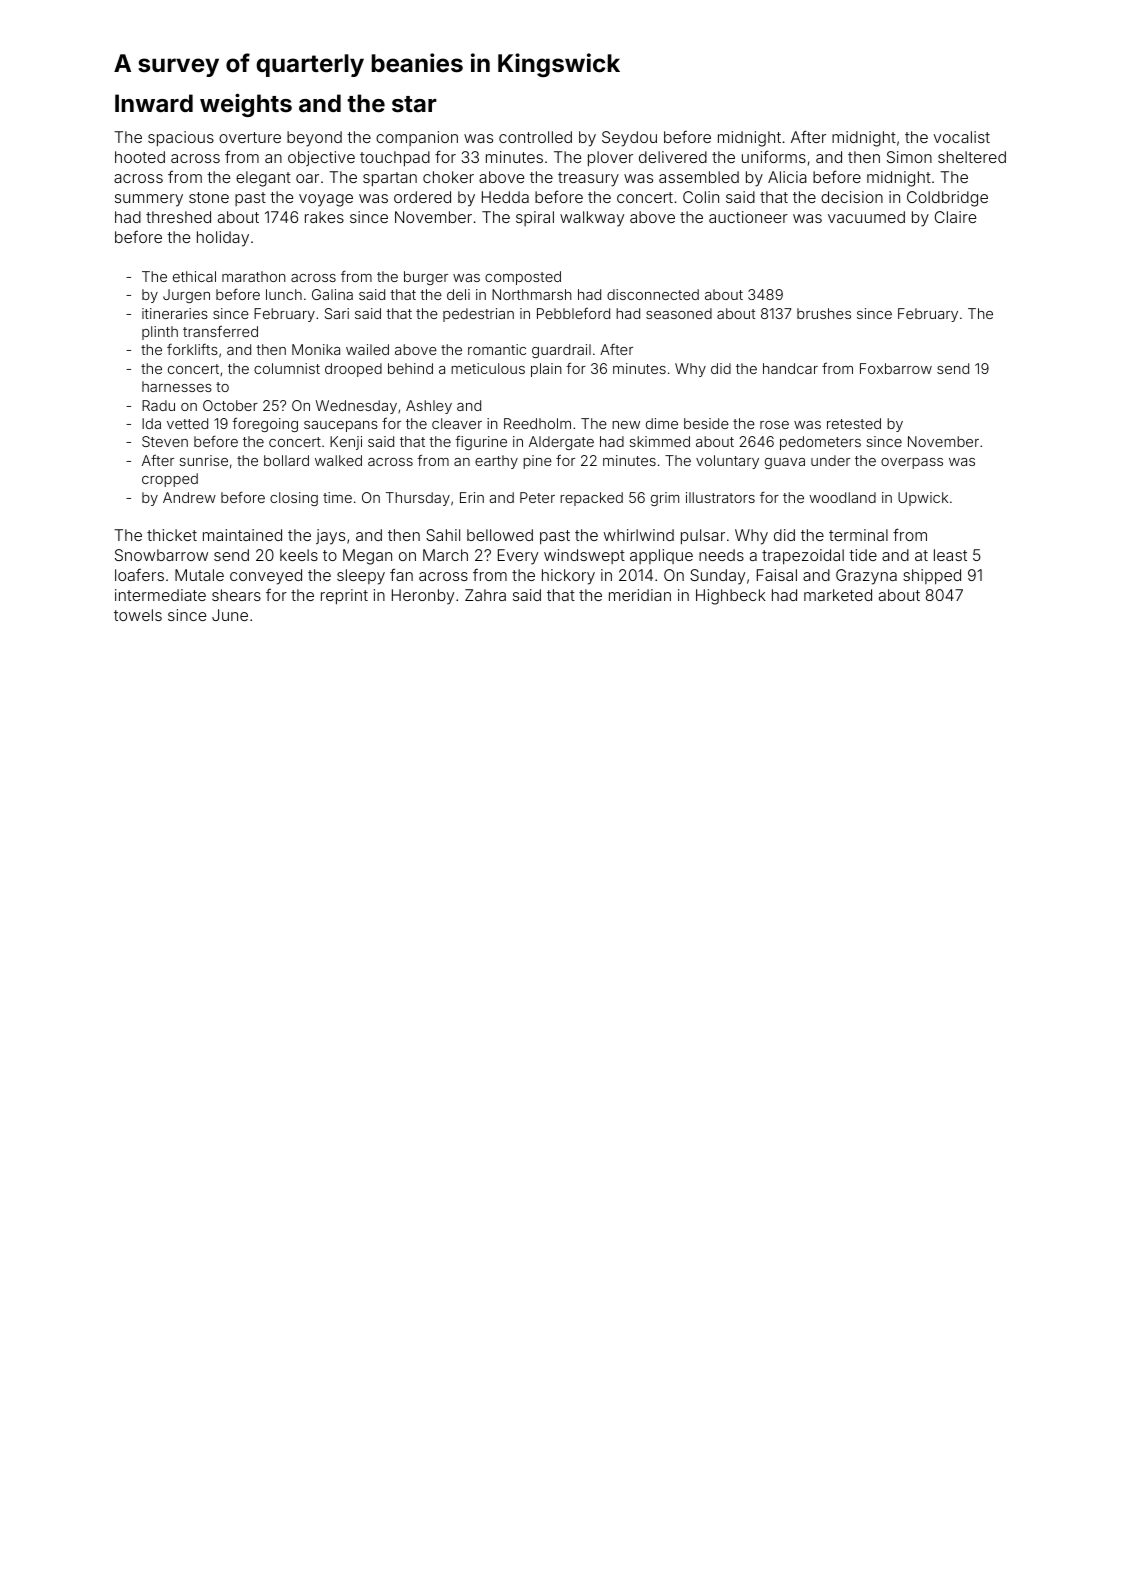  Describe the element at coordinates (140, 157) in the screenshot. I see `hooted` at that location.
